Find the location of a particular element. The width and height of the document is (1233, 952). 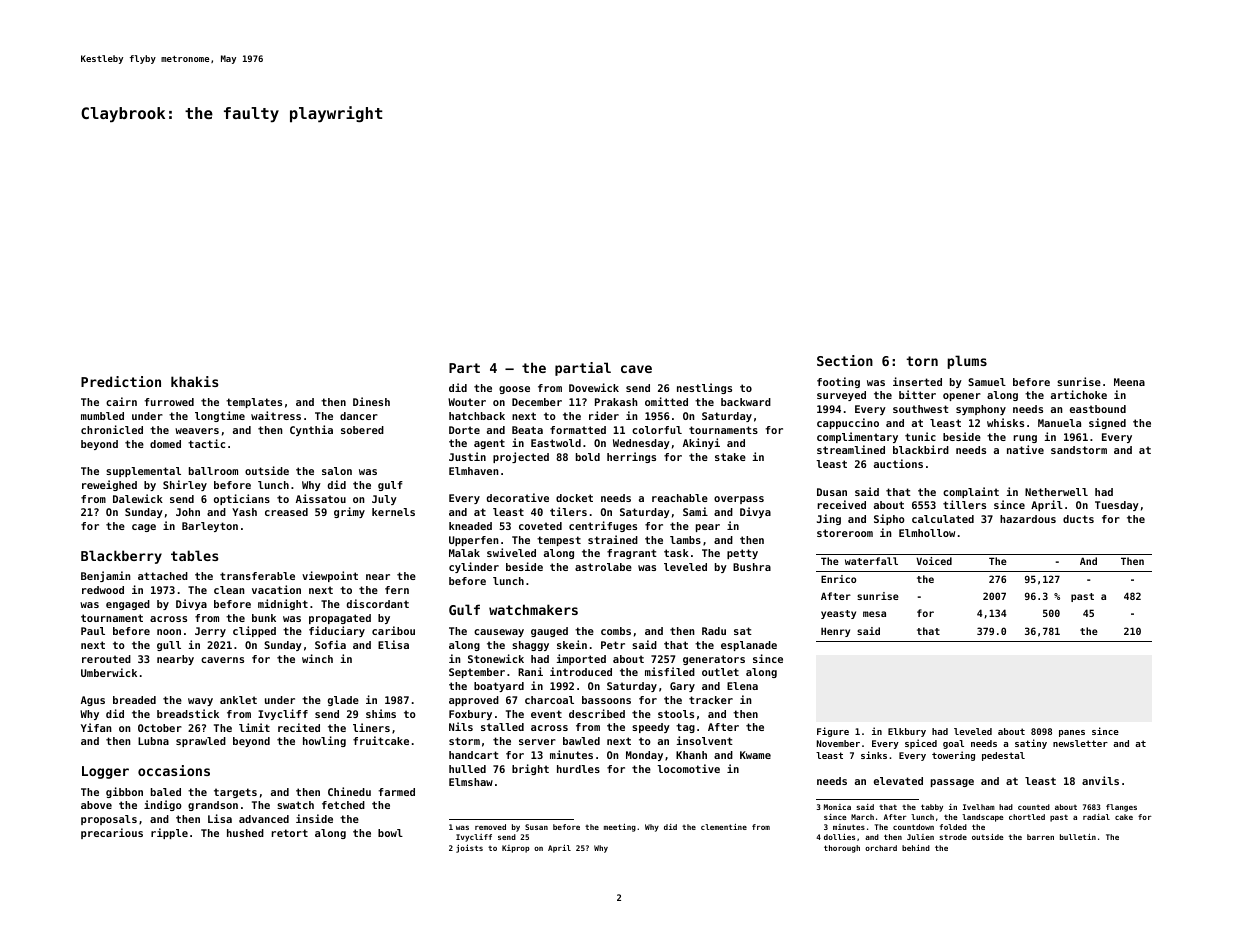

furrowed is located at coordinates (169, 402).
